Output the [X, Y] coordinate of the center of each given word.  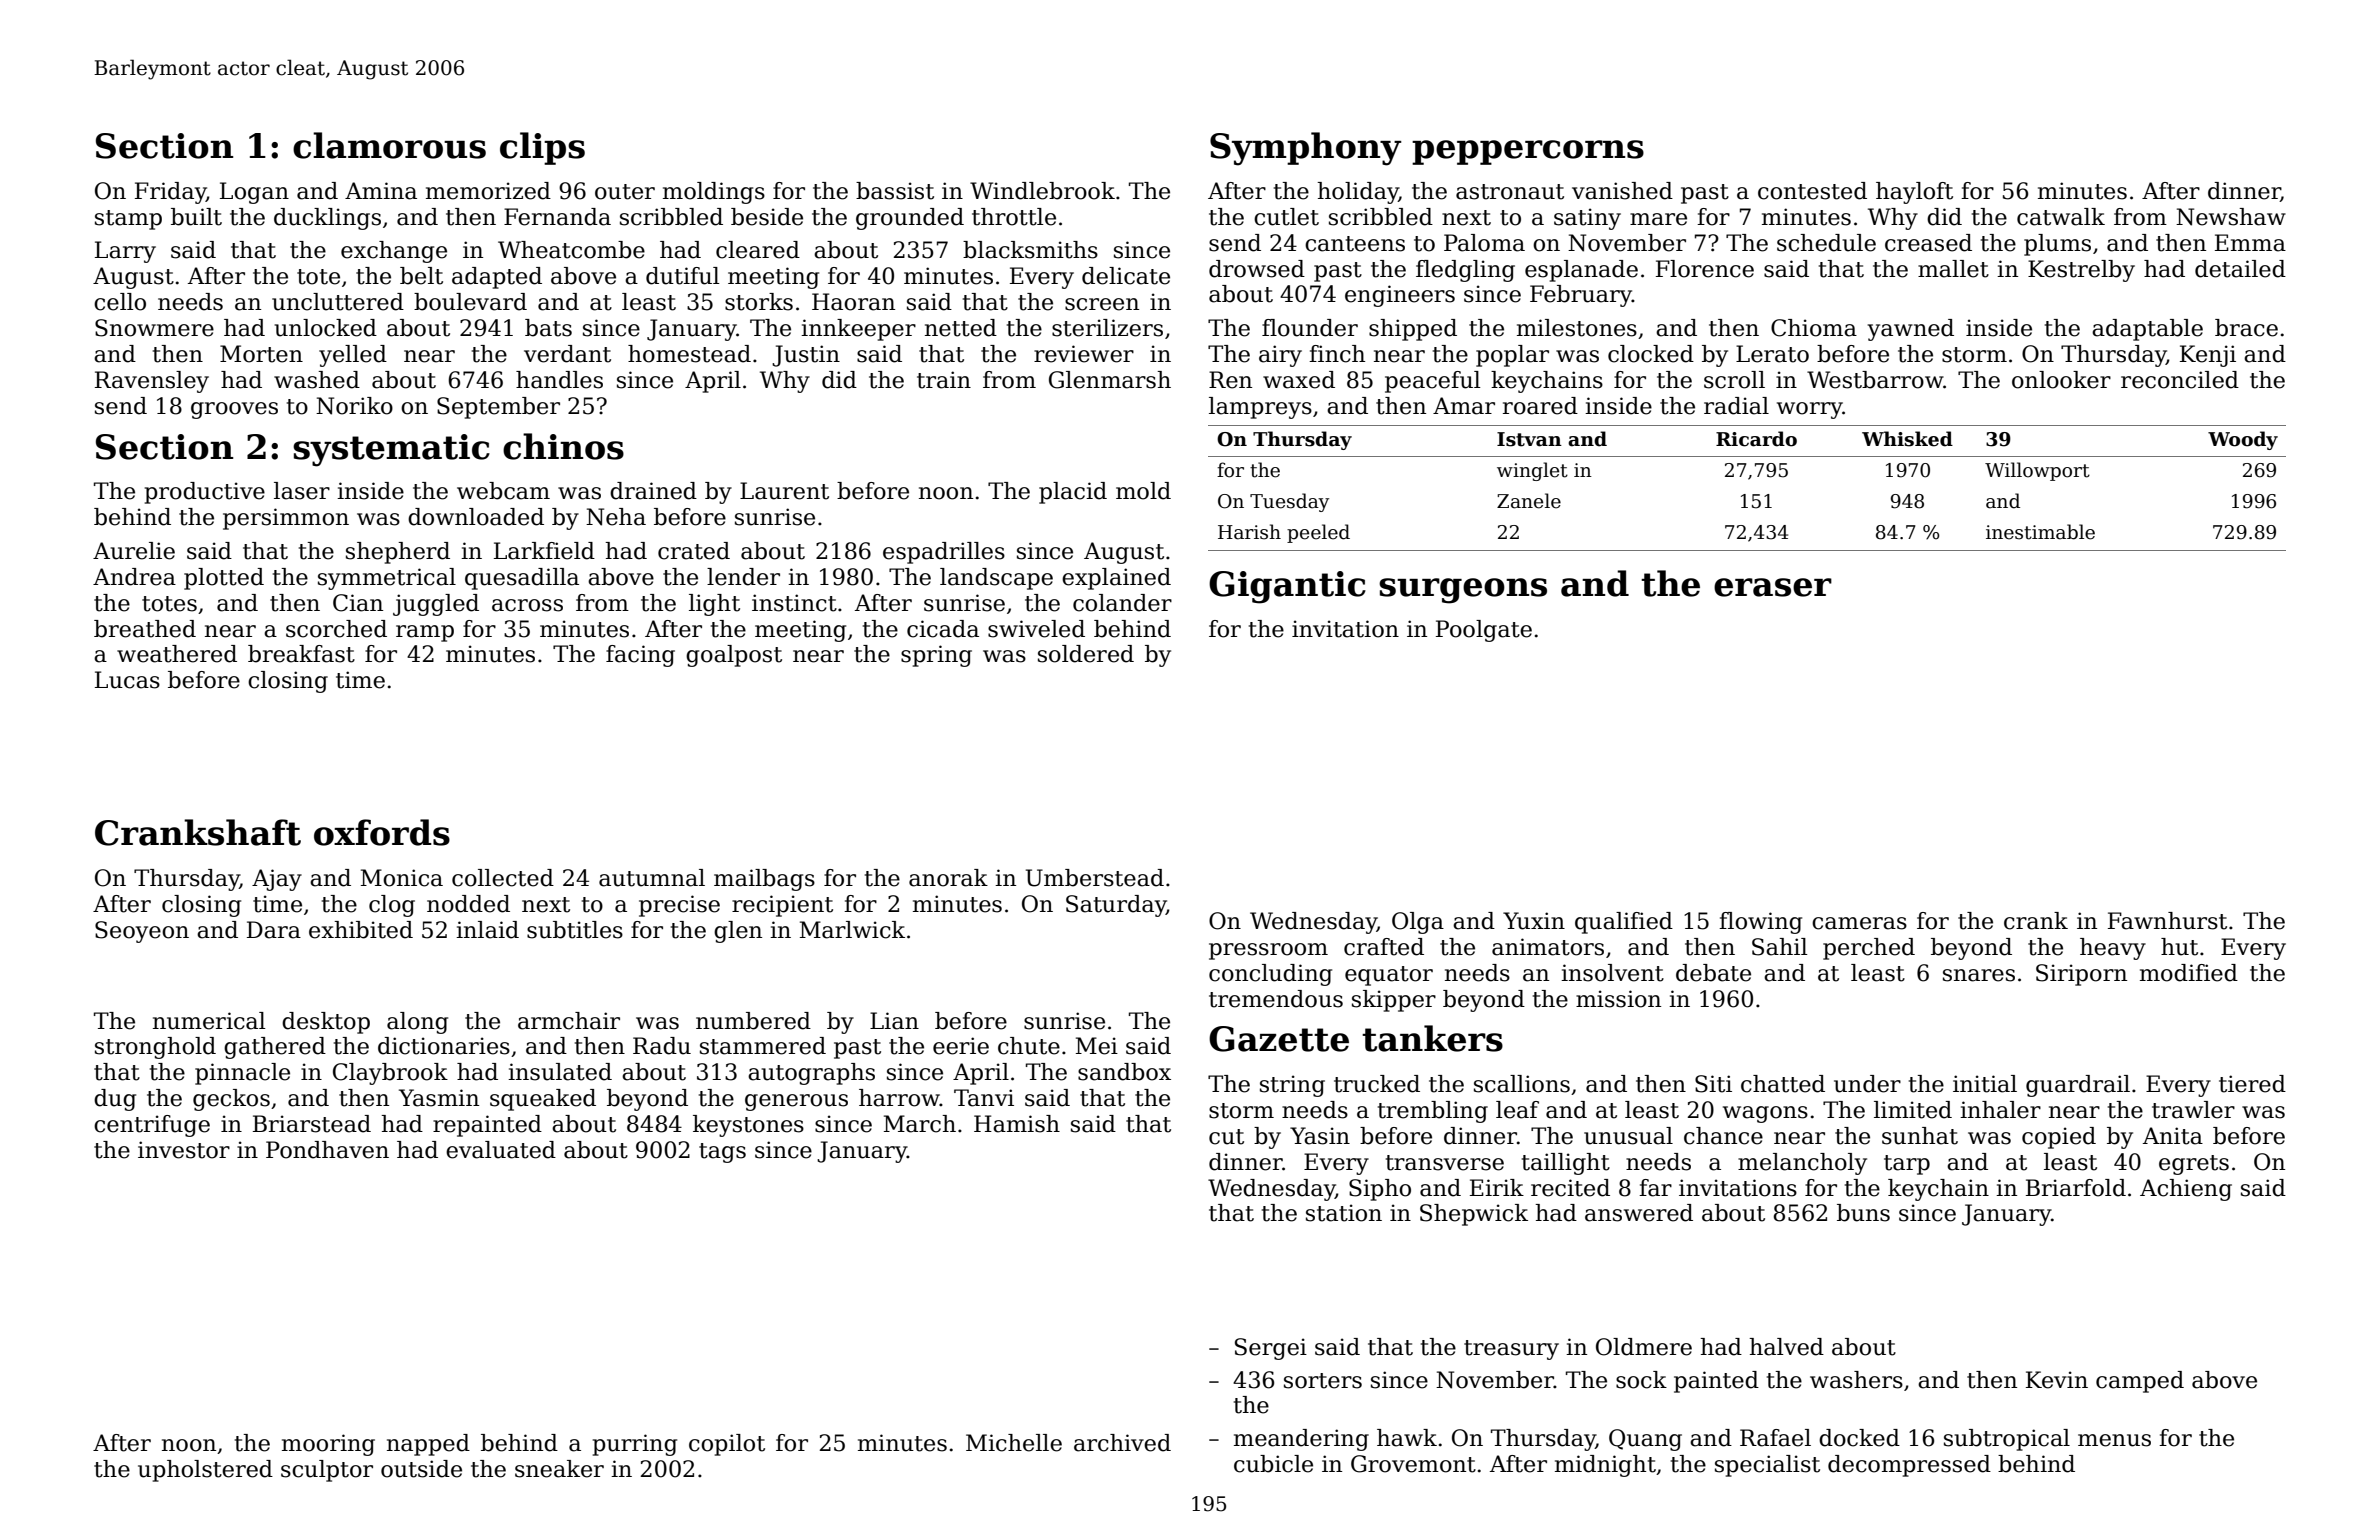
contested [1812, 191]
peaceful [1433, 382]
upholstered [205, 1471]
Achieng [2186, 1190]
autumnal [652, 878]
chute [1029, 1046]
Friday [170, 193]
